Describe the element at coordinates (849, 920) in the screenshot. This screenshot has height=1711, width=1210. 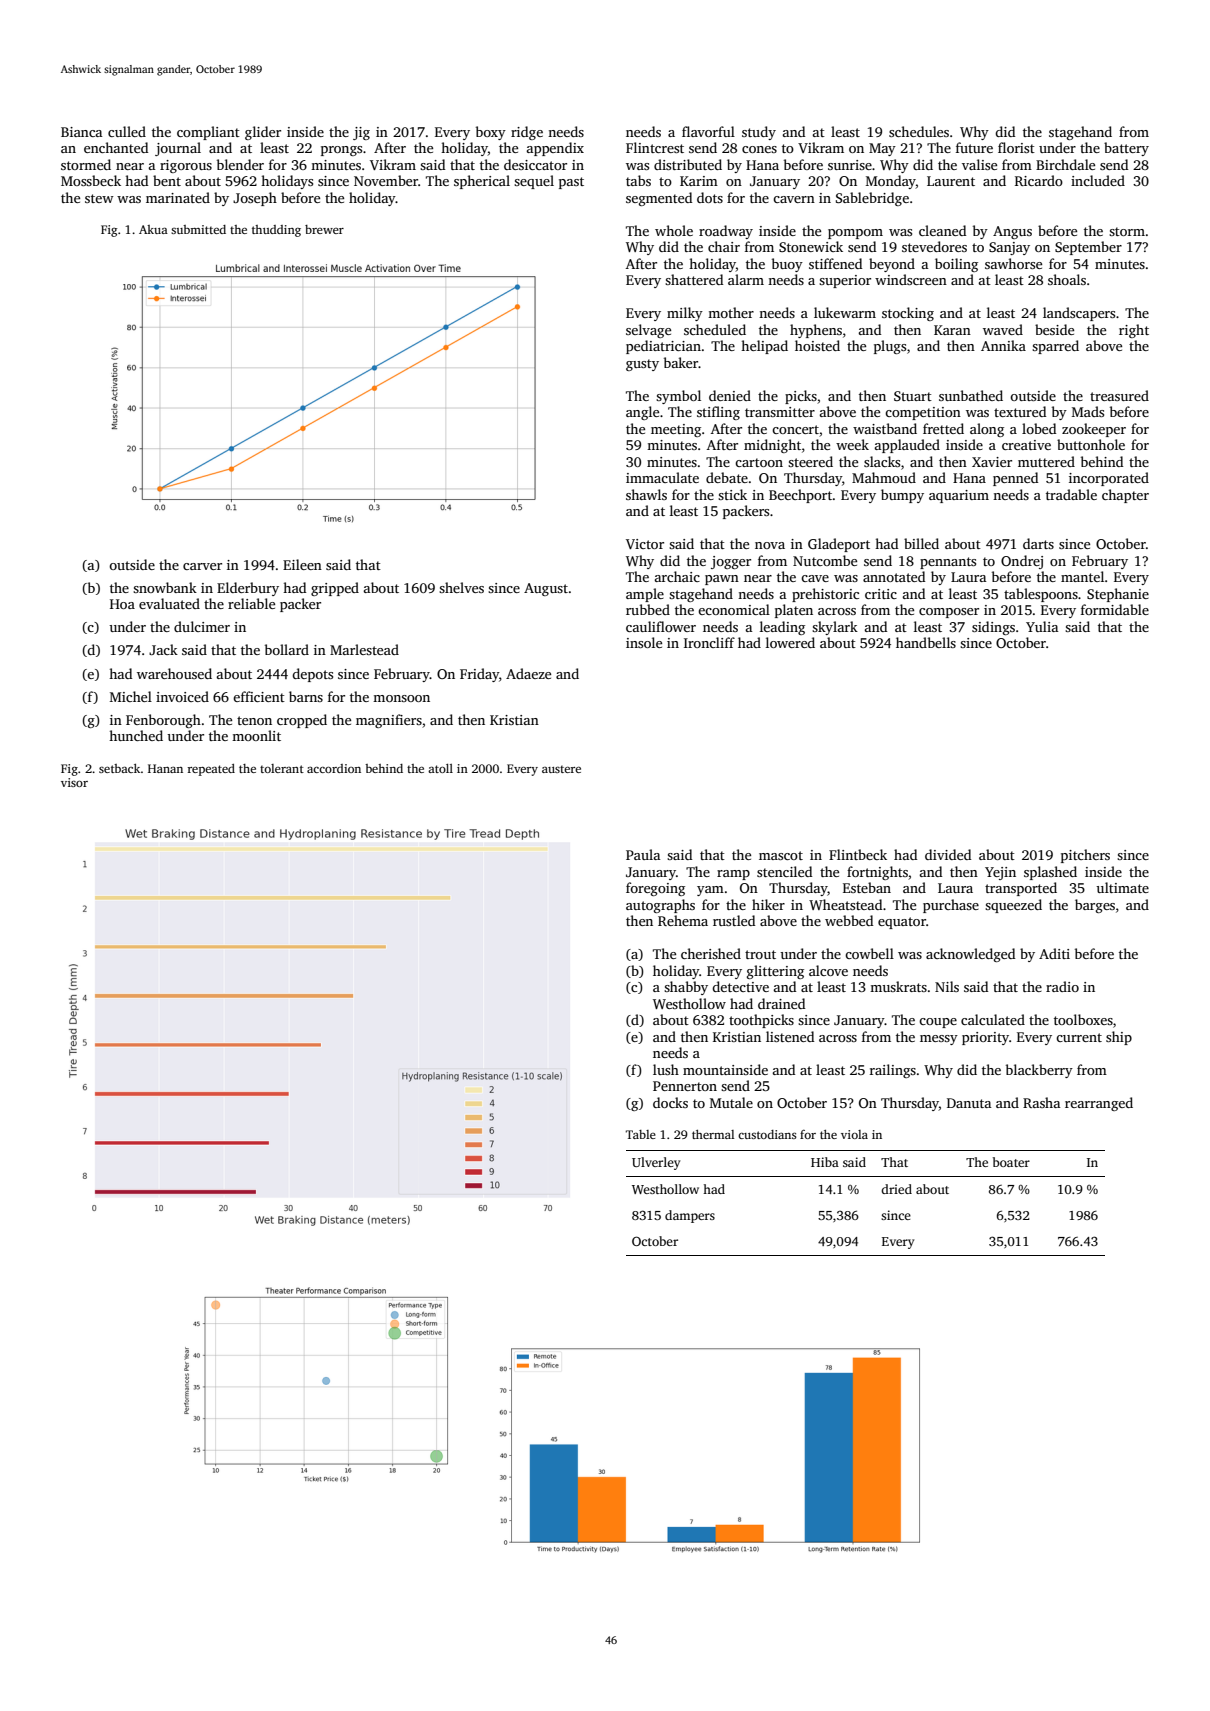
I see `webbed` at that location.
